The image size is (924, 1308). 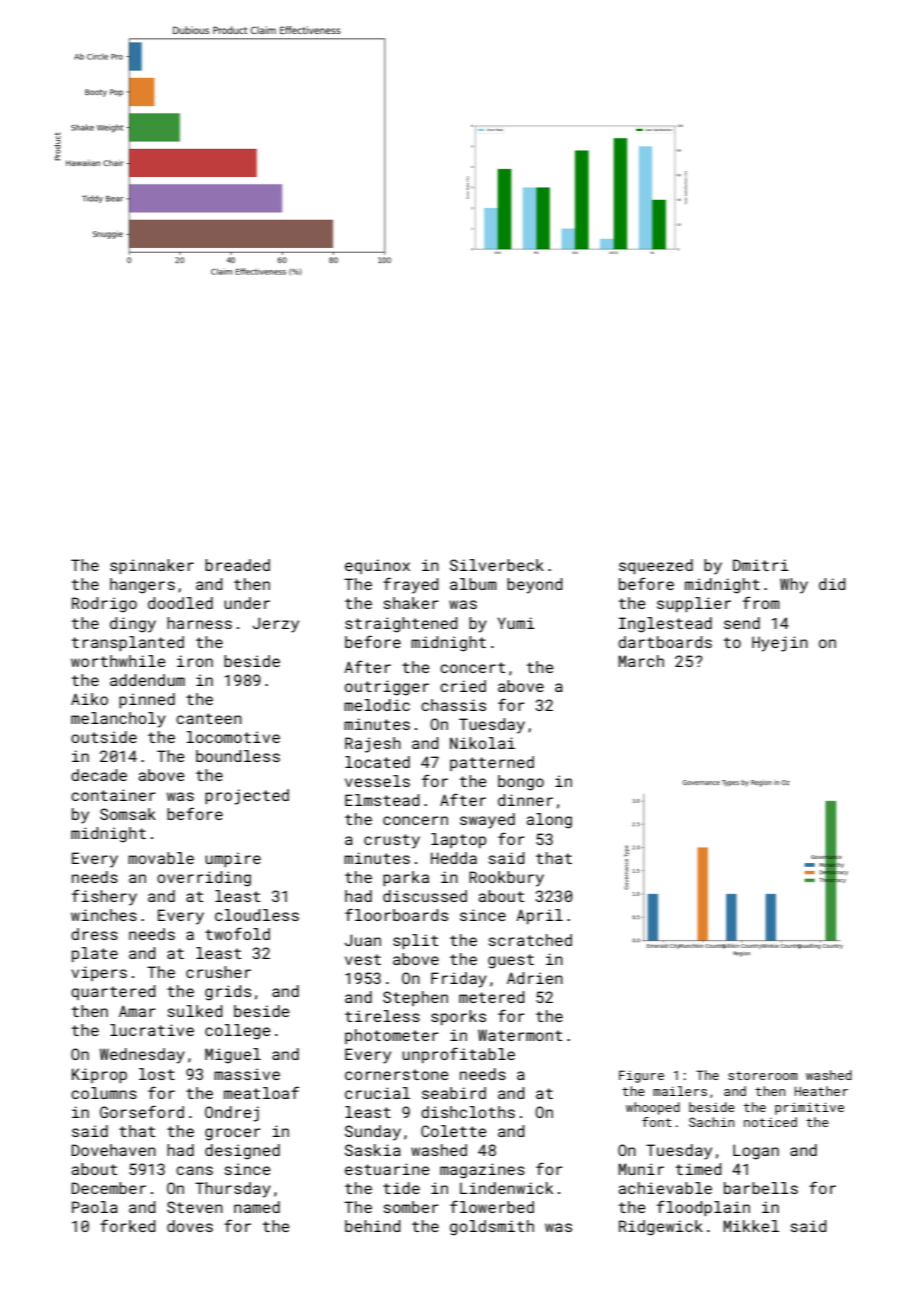 I want to click on barbells, so click(x=761, y=1188).
